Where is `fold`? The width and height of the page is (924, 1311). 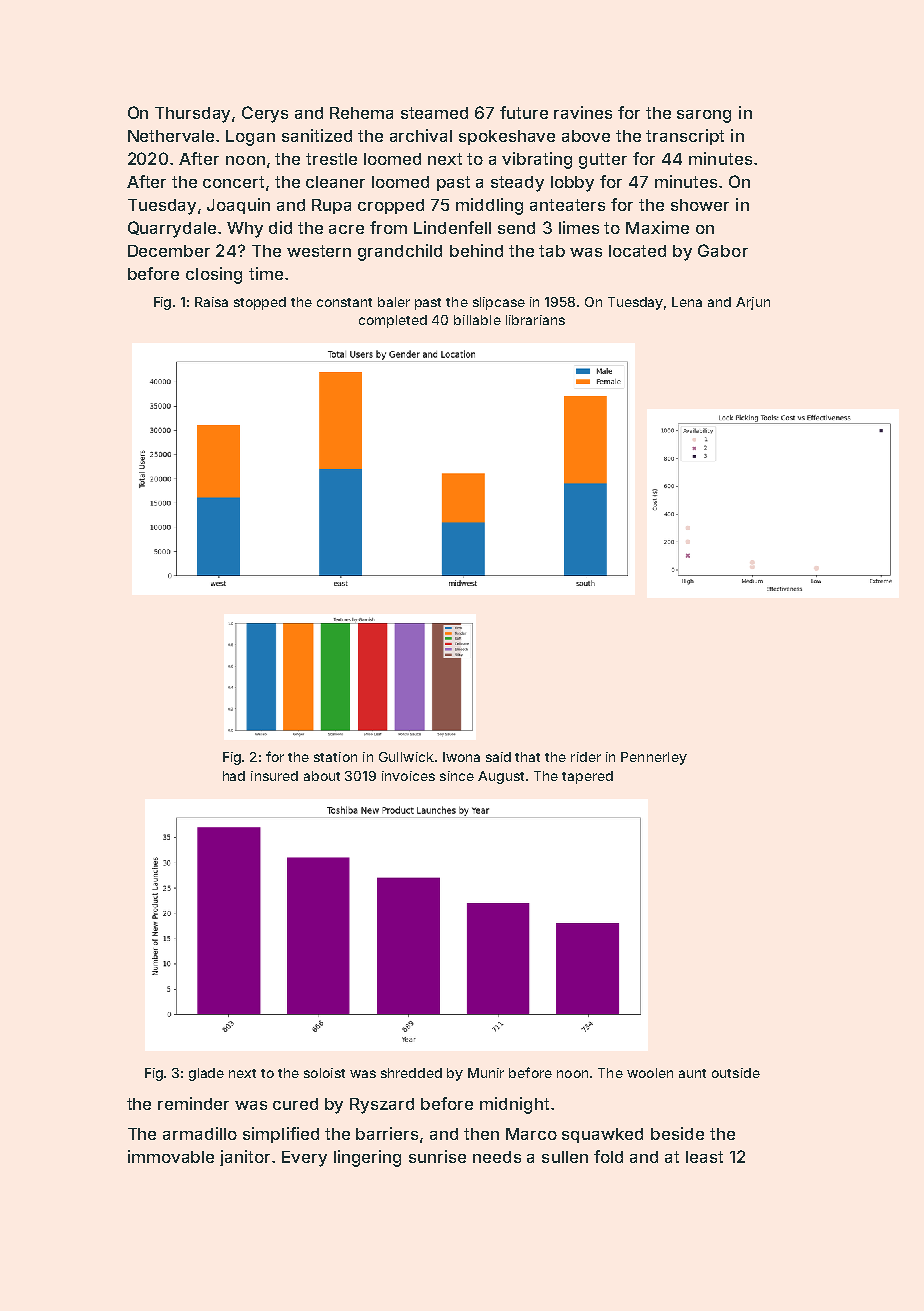 fold is located at coordinates (608, 1156).
